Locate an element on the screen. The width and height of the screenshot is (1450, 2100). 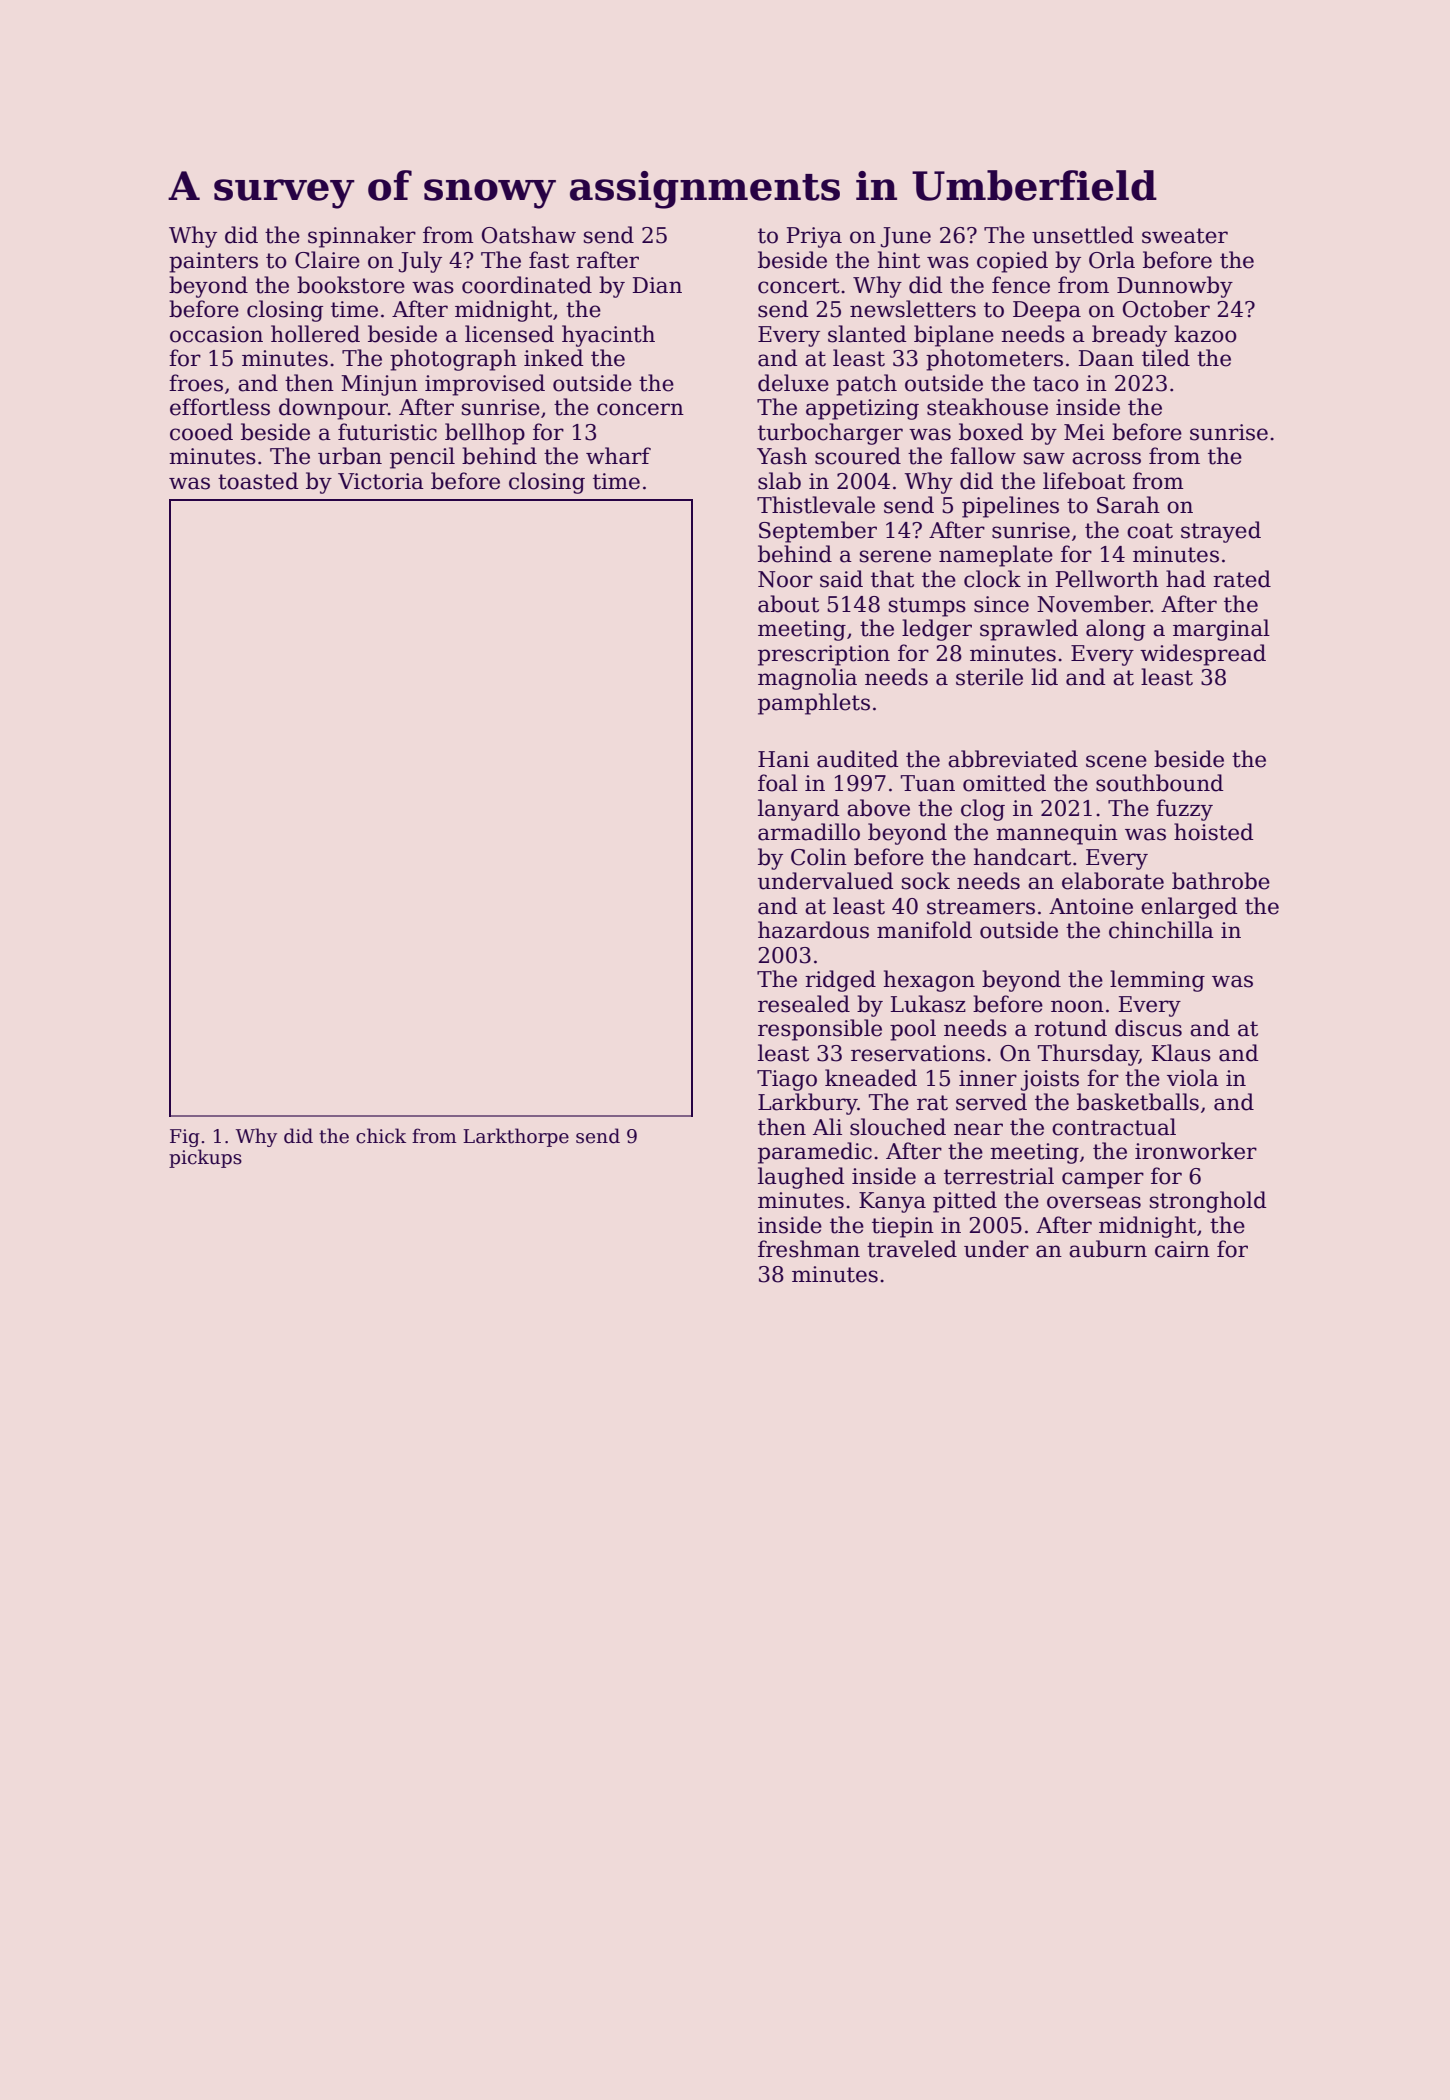
chick is located at coordinates (381, 1136).
